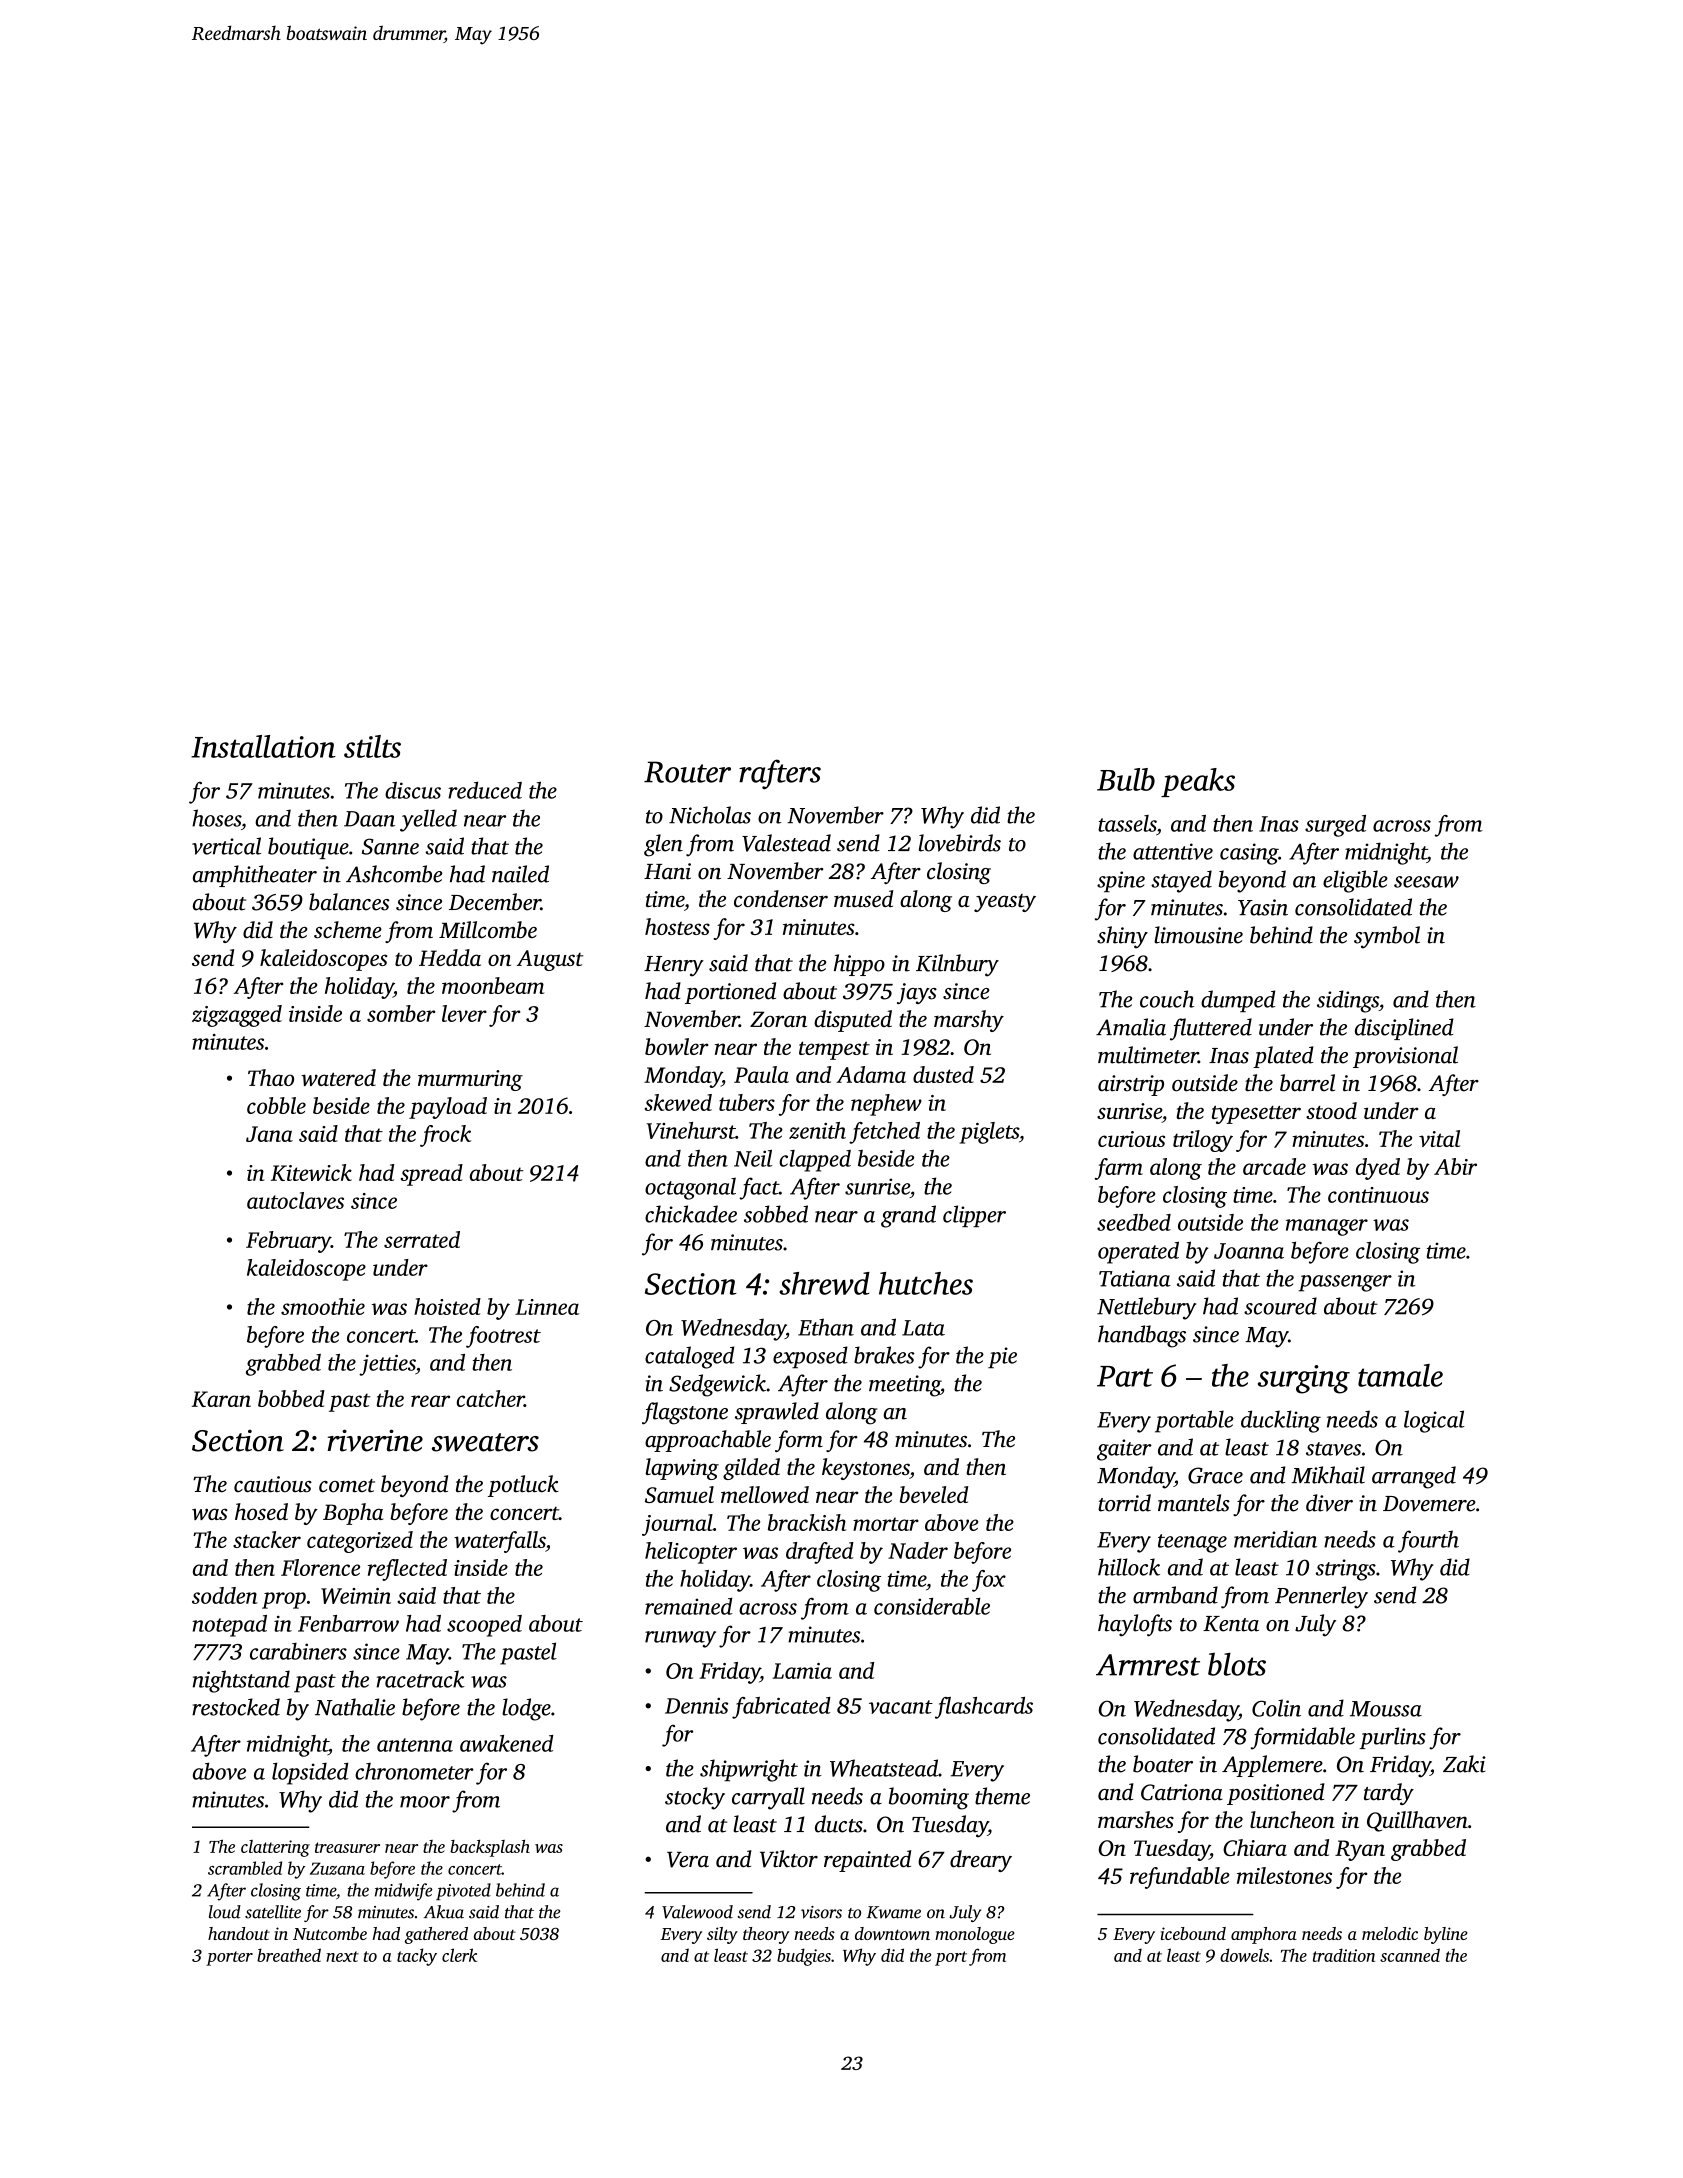  I want to click on Kwame, so click(894, 1912).
